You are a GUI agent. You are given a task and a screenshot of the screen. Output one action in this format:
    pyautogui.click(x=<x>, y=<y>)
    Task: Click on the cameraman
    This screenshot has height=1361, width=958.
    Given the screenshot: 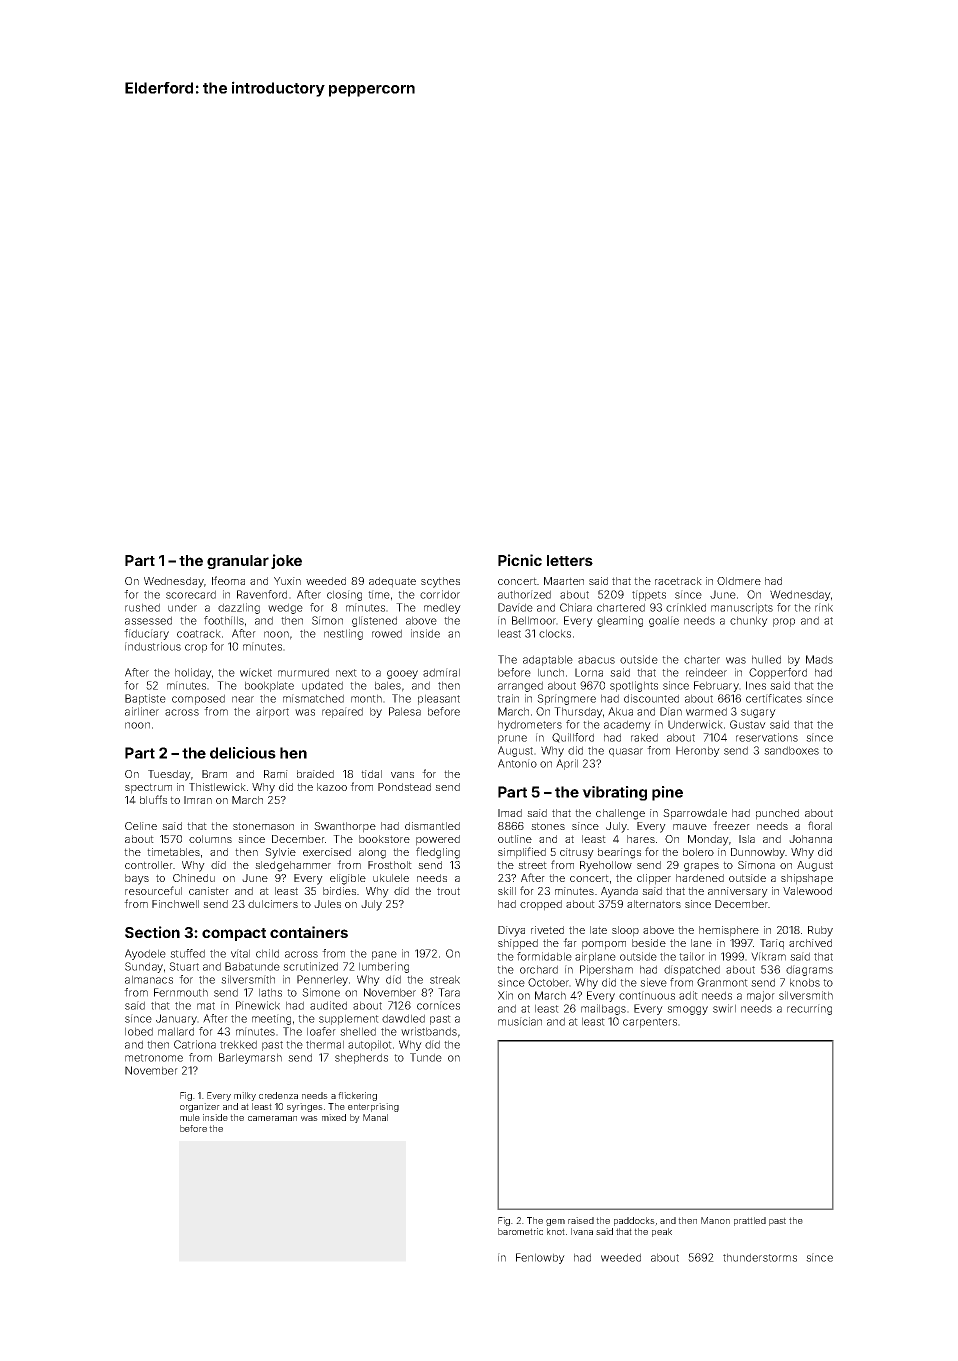 What is the action you would take?
    pyautogui.click(x=272, y=1118)
